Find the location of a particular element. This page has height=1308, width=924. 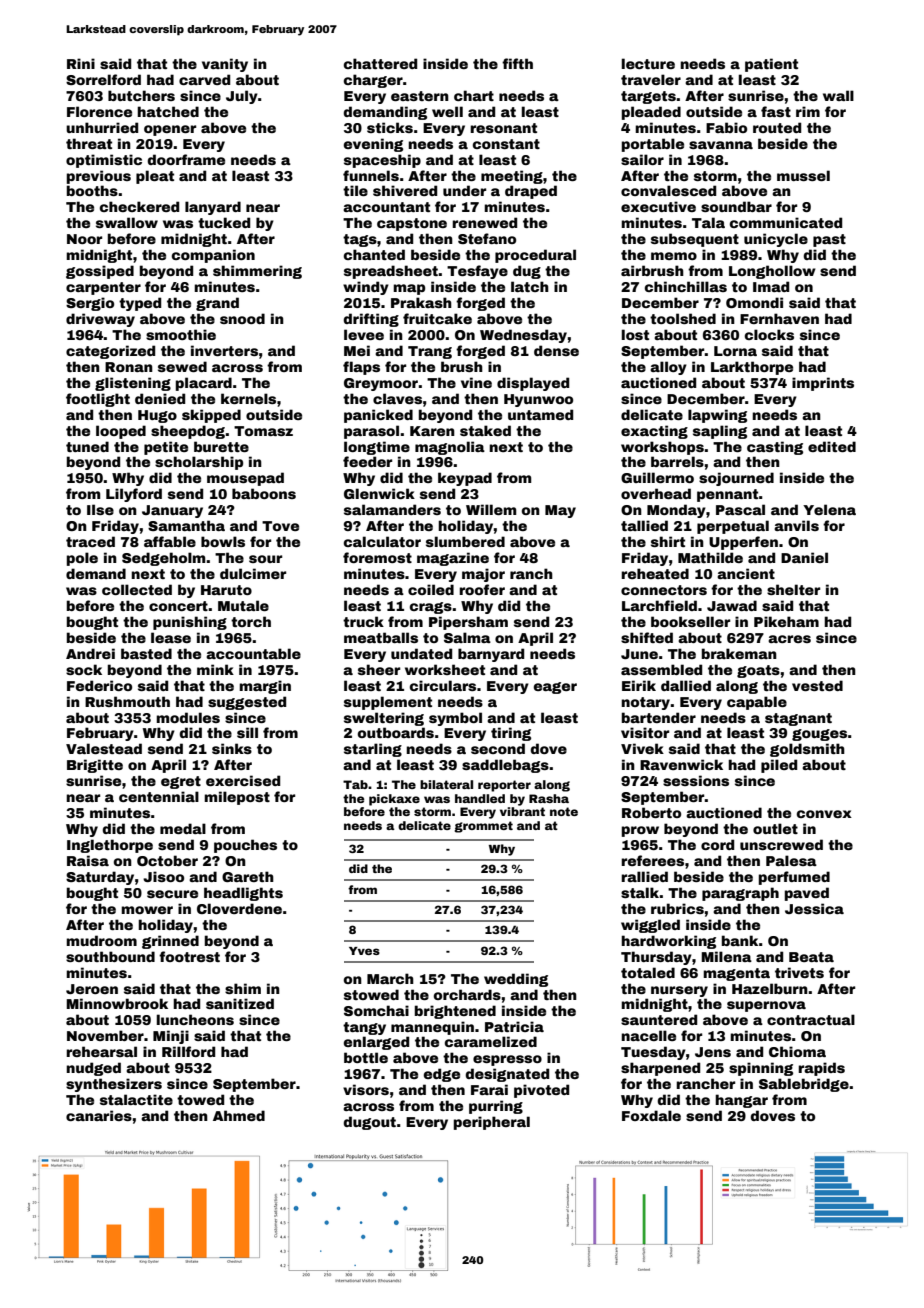

chattered is located at coordinates (380, 63).
